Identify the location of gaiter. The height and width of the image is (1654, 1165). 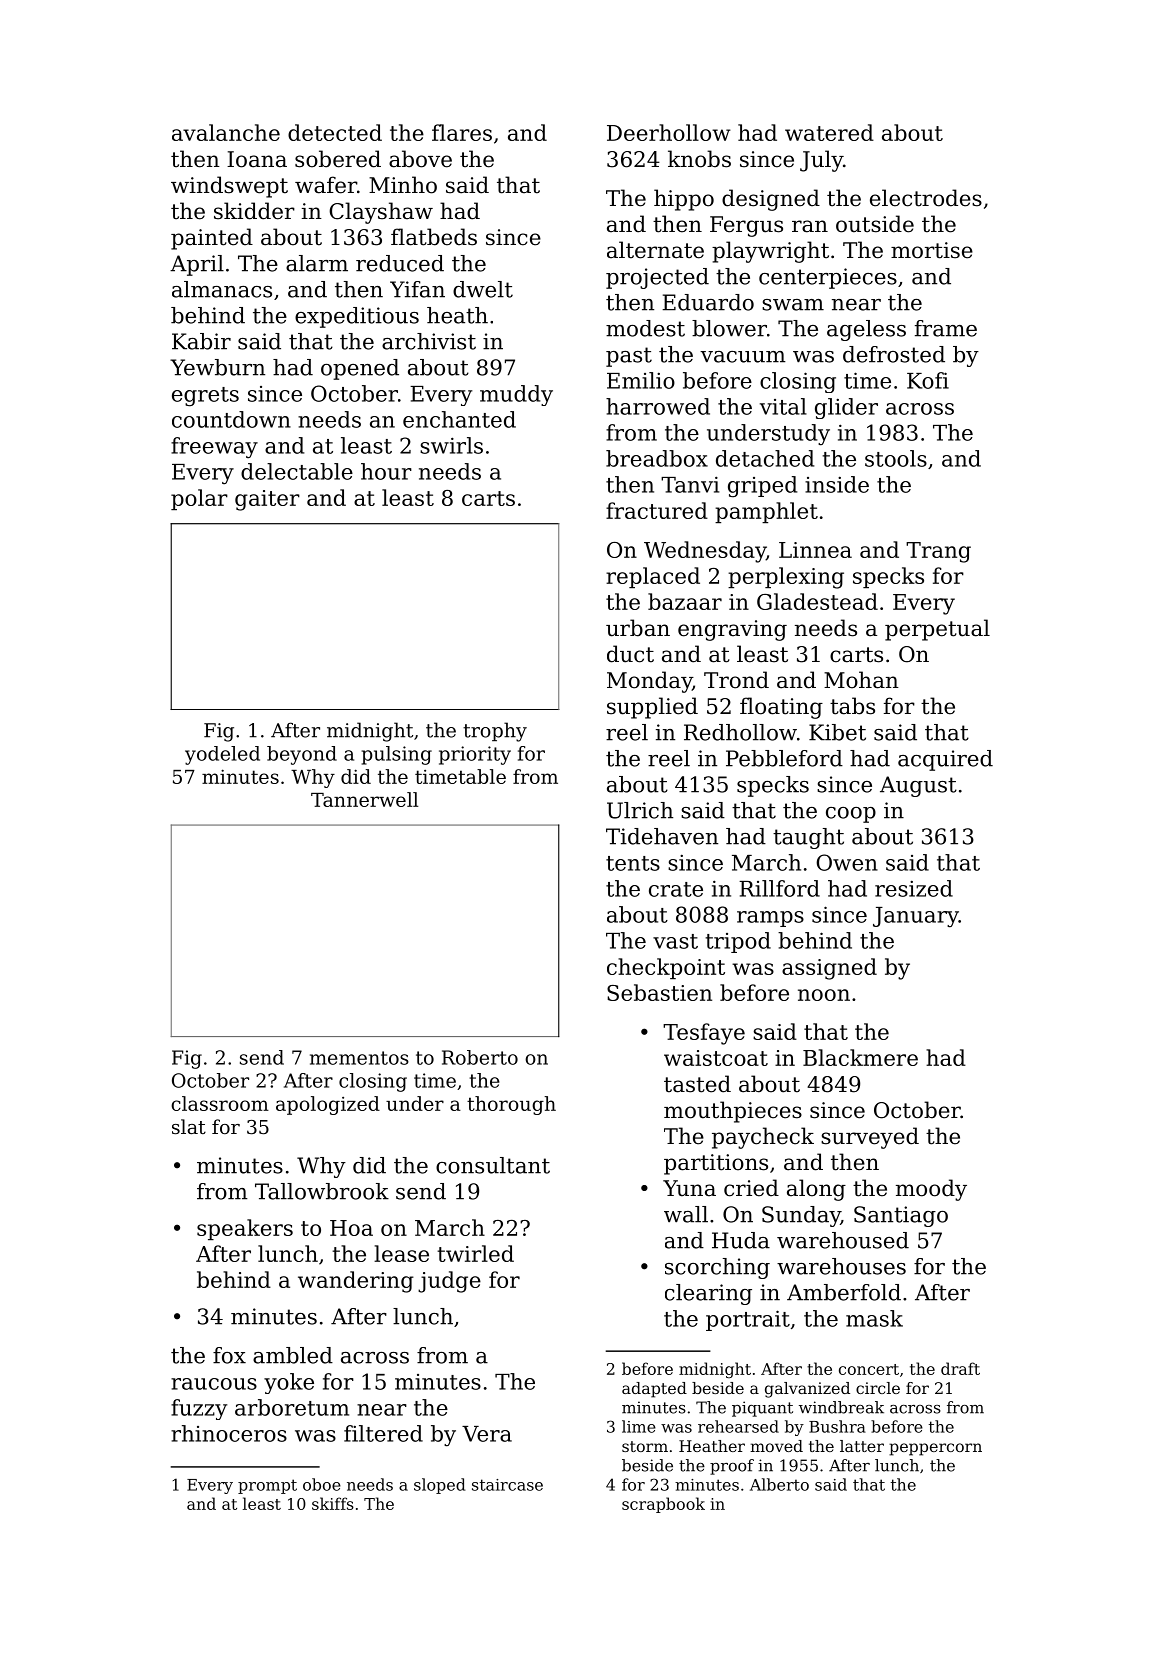
(267, 500).
